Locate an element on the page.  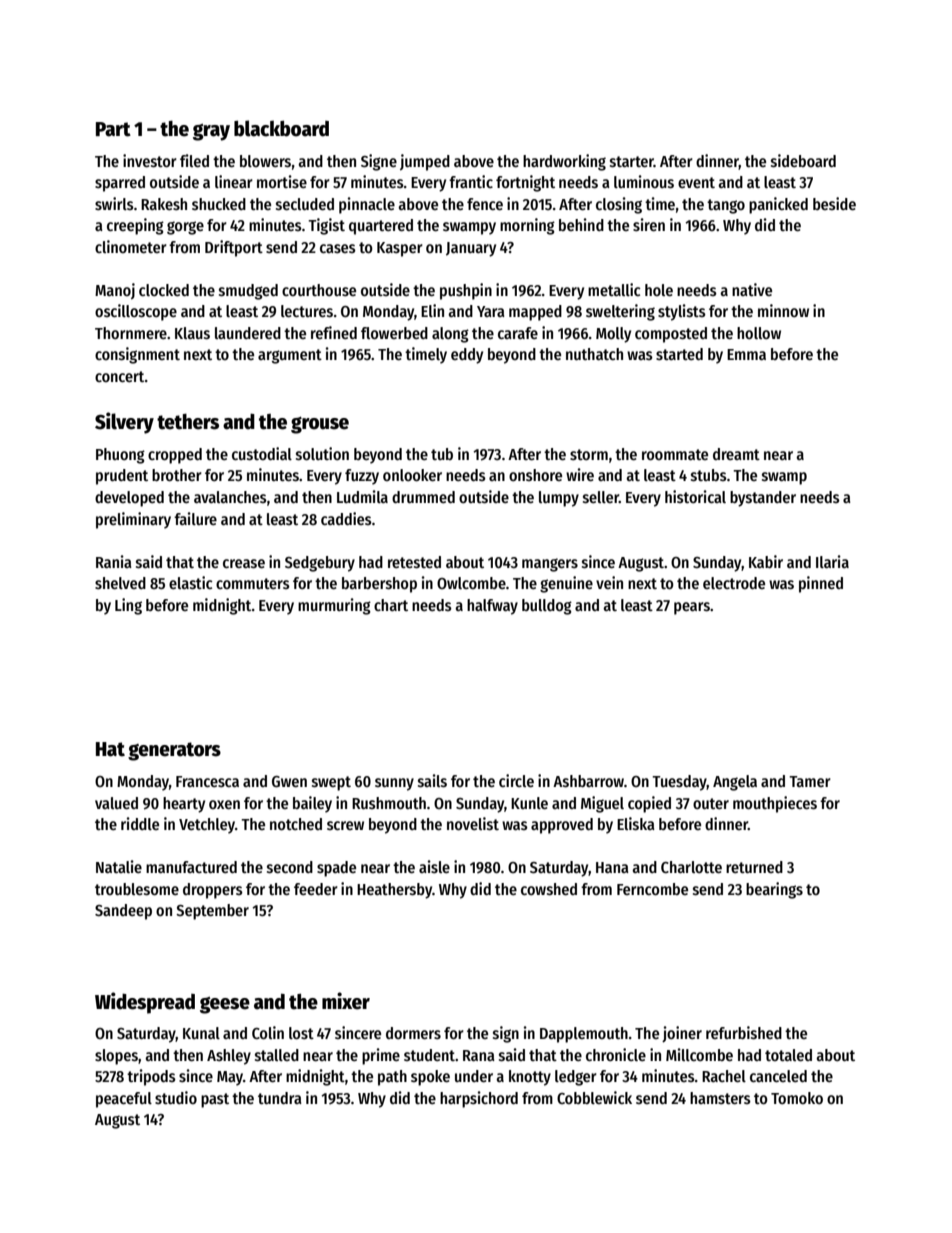
onlooker is located at coordinates (412, 475).
